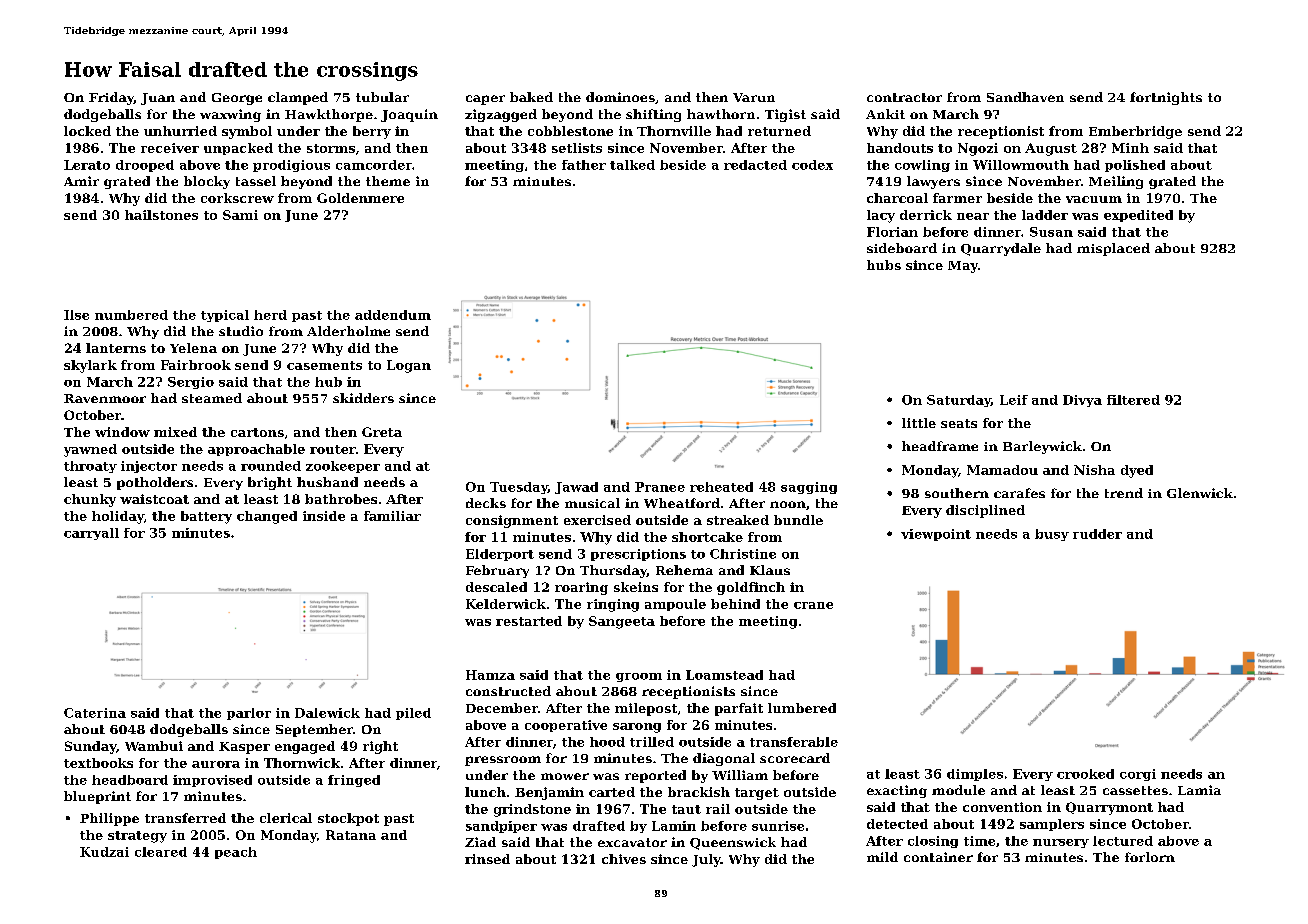 The width and height of the screenshot is (1308, 924). Describe the element at coordinates (1052, 535) in the screenshot. I see `busy` at that location.
